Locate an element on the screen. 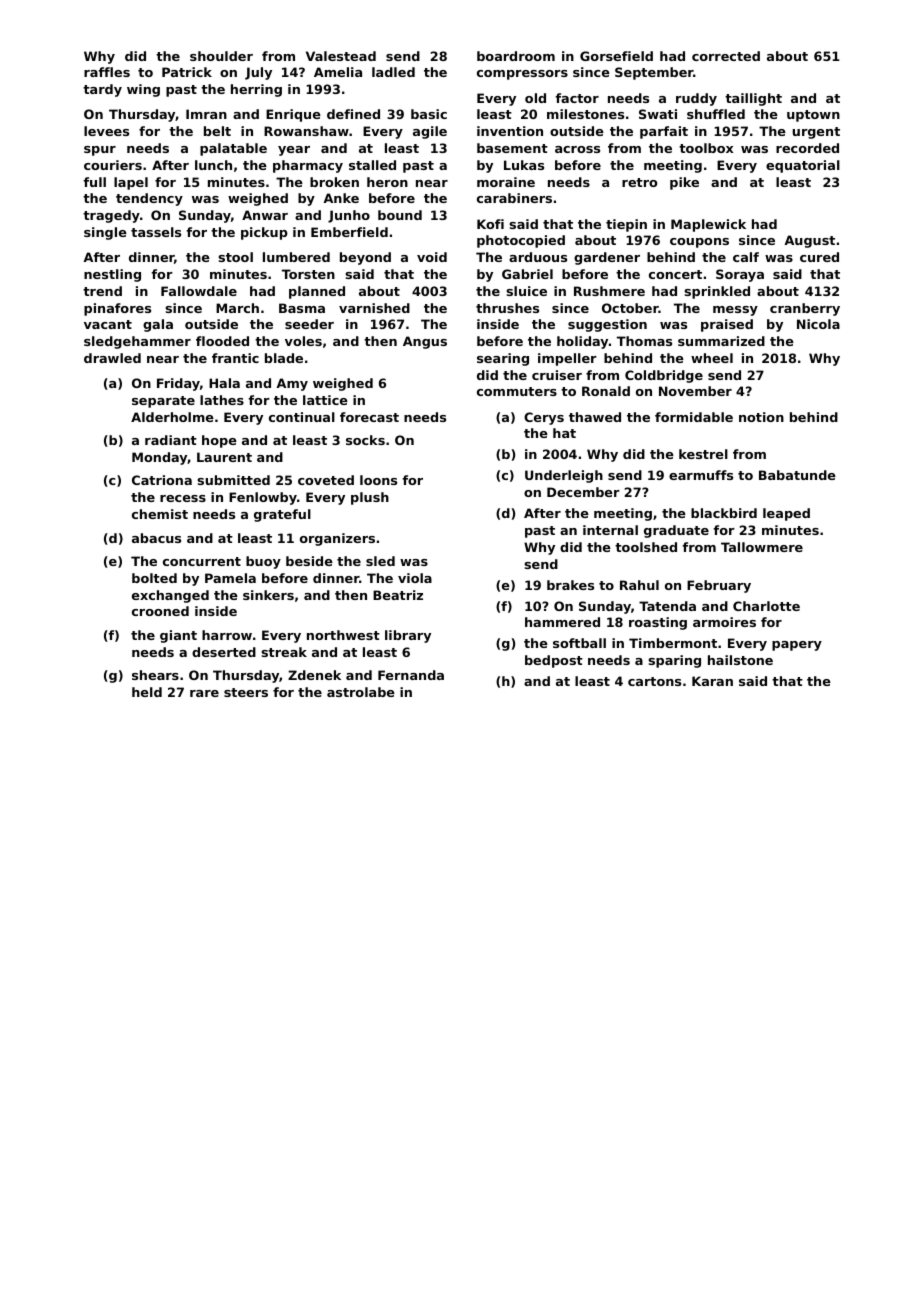  across is located at coordinates (577, 149).
